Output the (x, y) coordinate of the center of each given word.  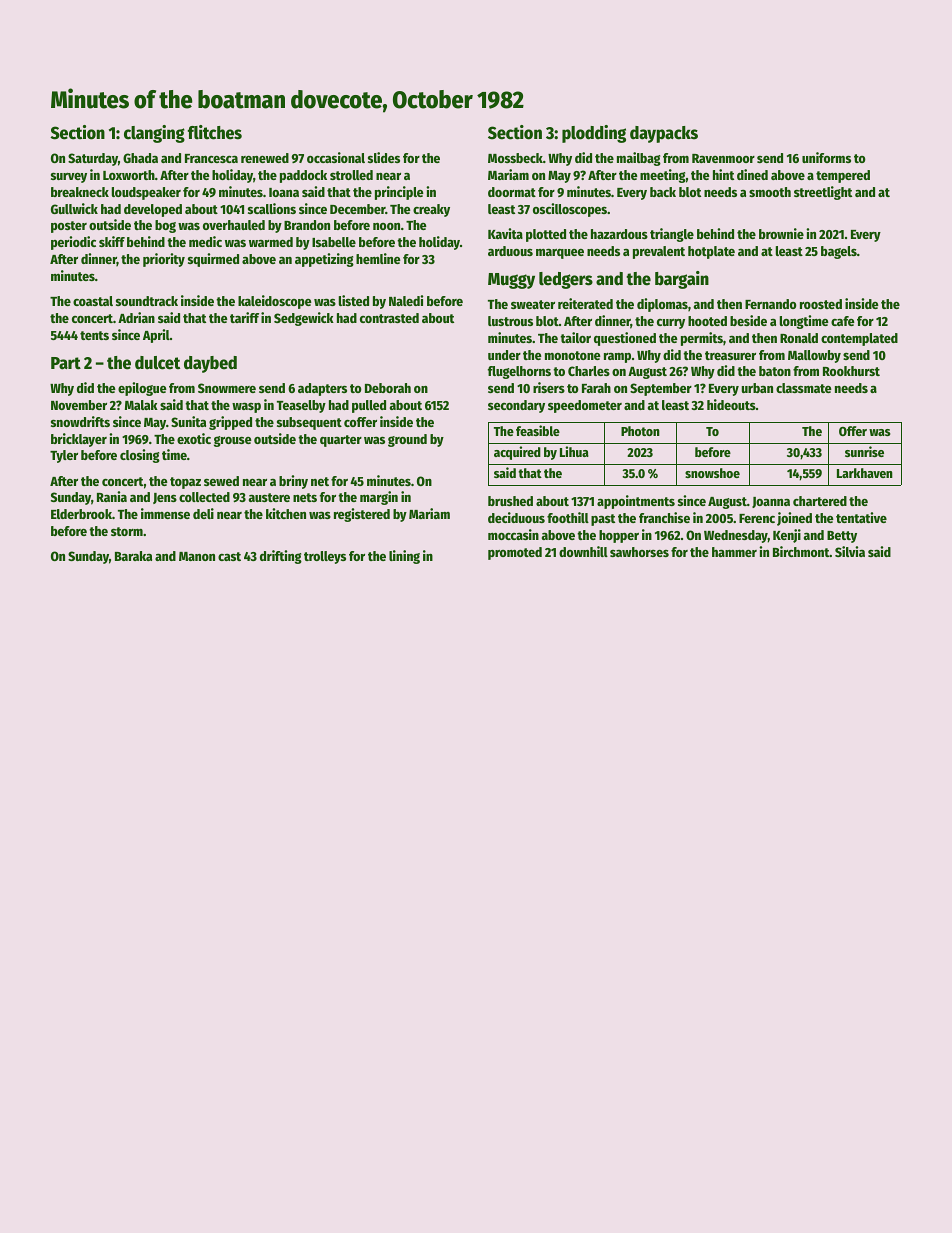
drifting (281, 557)
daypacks (664, 134)
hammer (734, 552)
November (79, 405)
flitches (215, 132)
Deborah (388, 388)
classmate (804, 388)
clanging (154, 134)
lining (404, 557)
